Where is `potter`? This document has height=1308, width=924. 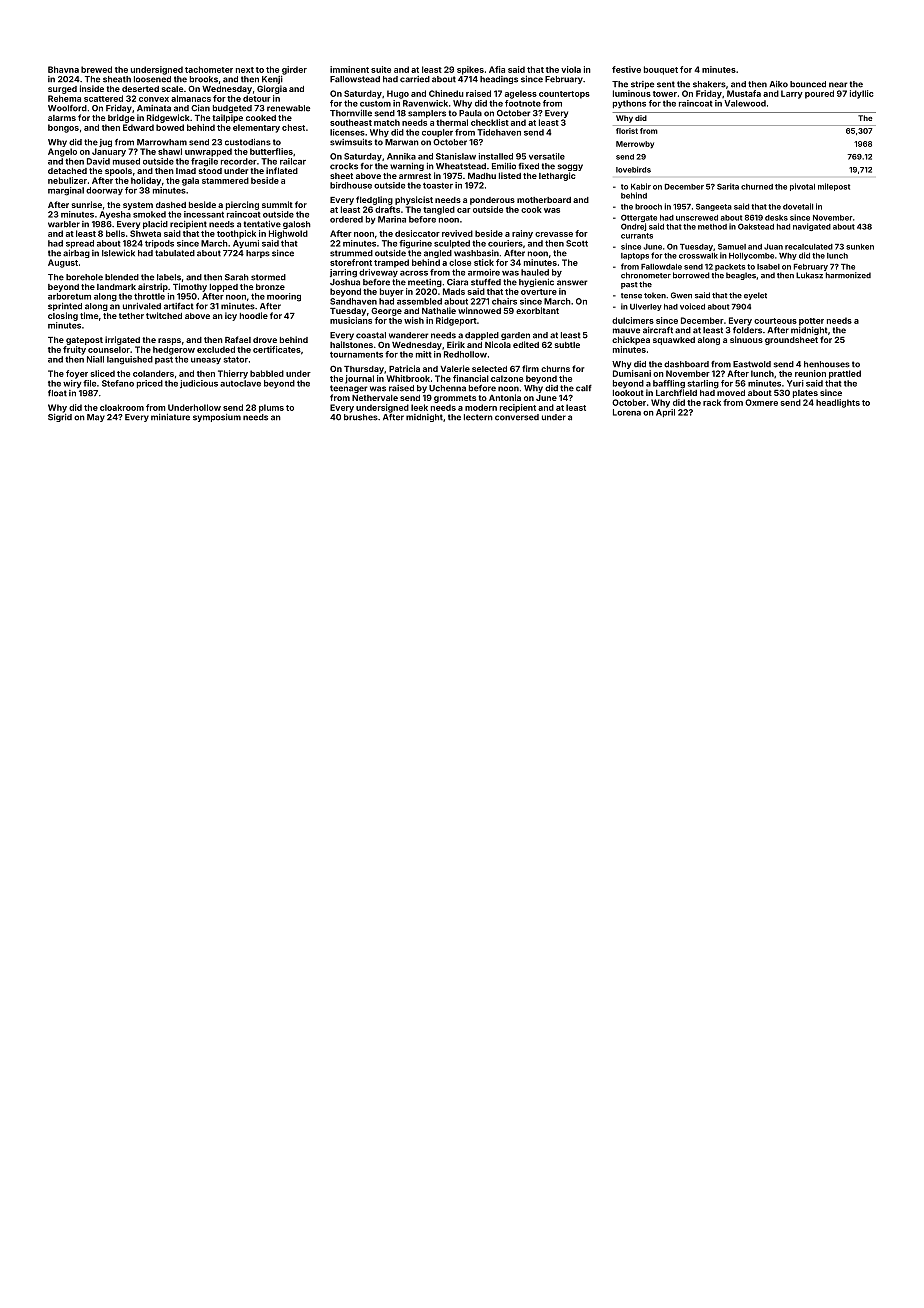
potter is located at coordinates (811, 322).
